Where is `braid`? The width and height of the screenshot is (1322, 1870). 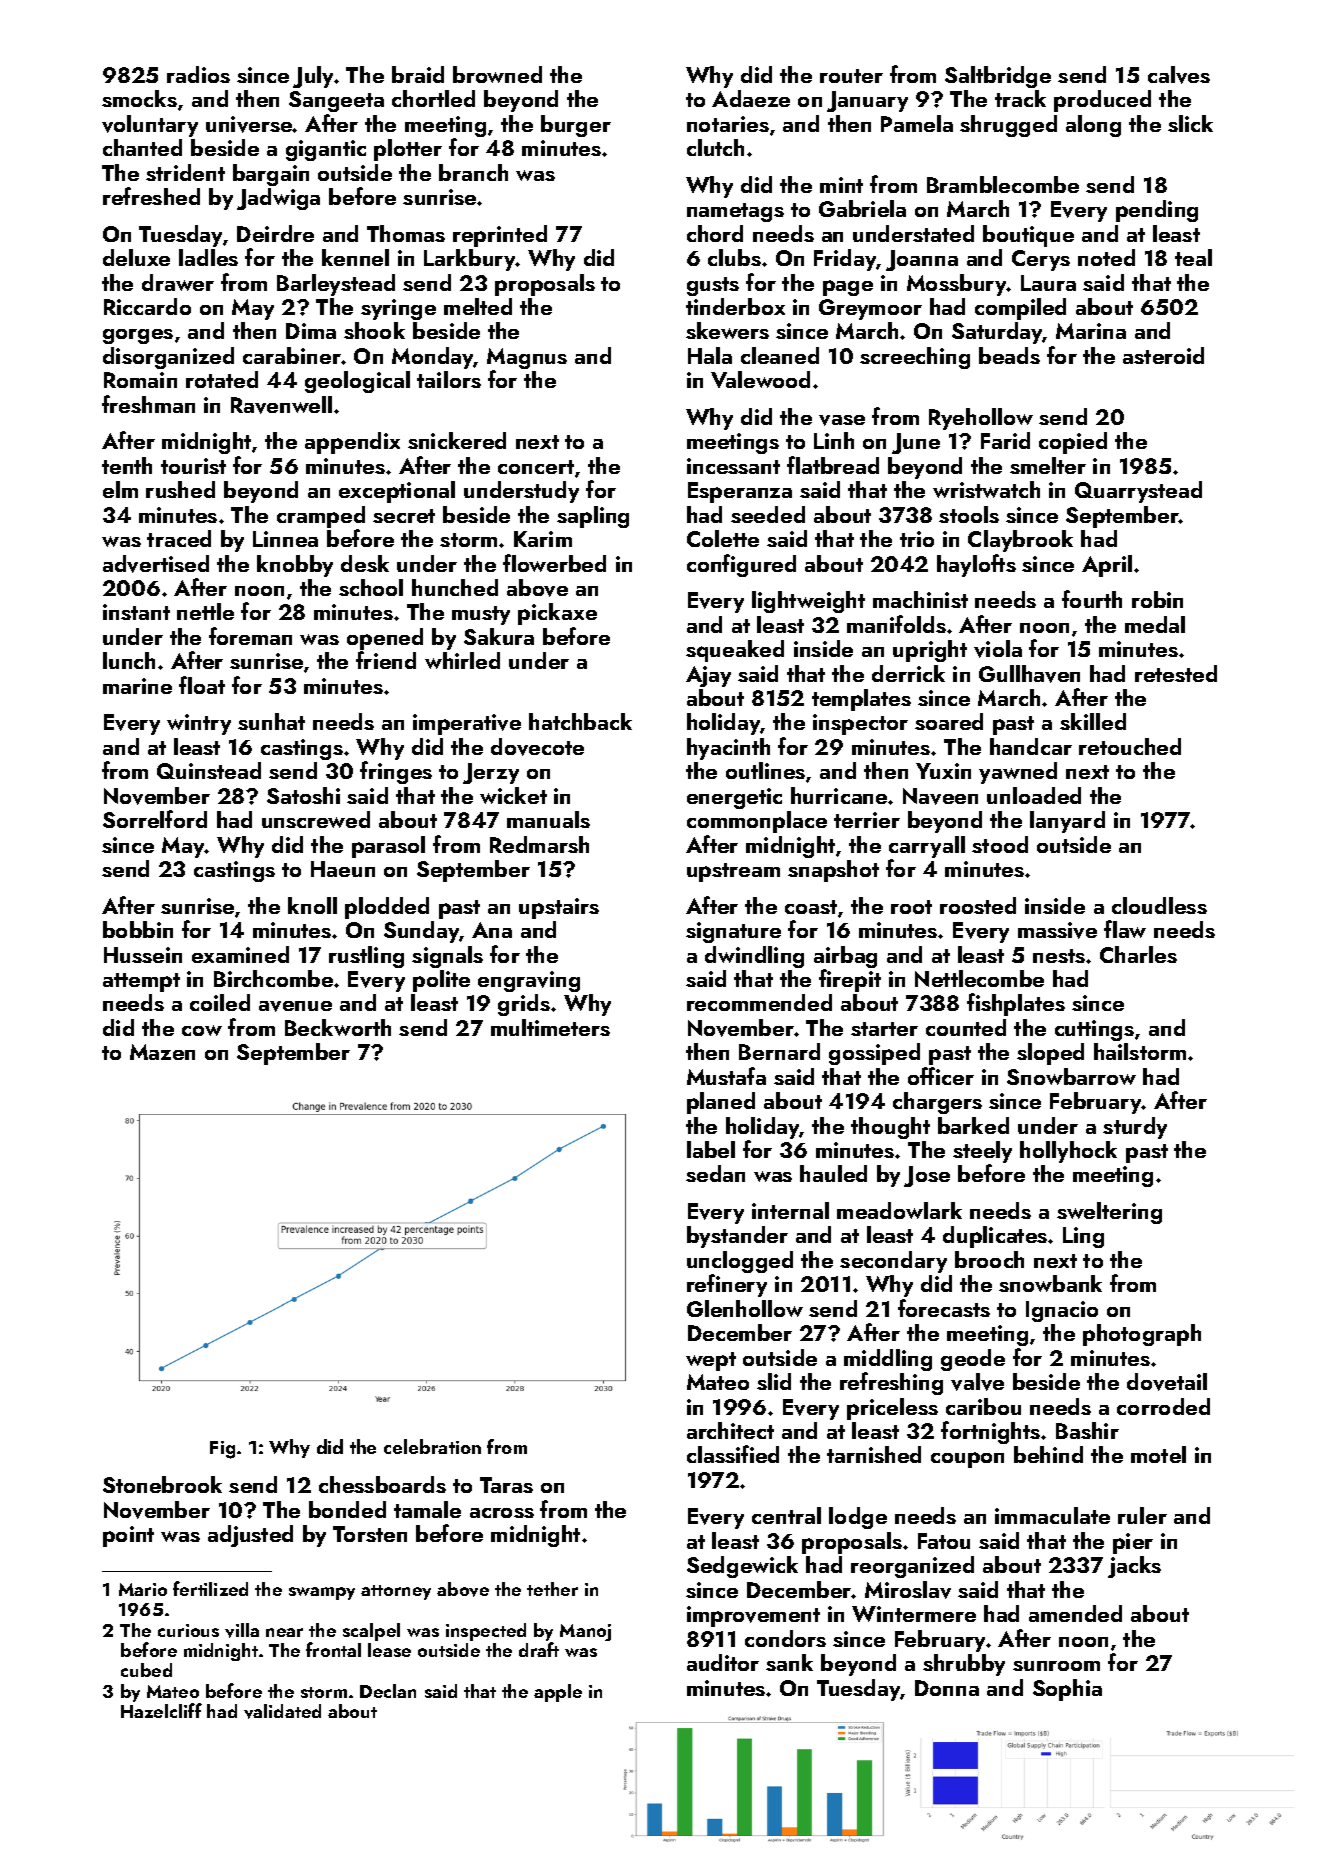
braid is located at coordinates (418, 74).
